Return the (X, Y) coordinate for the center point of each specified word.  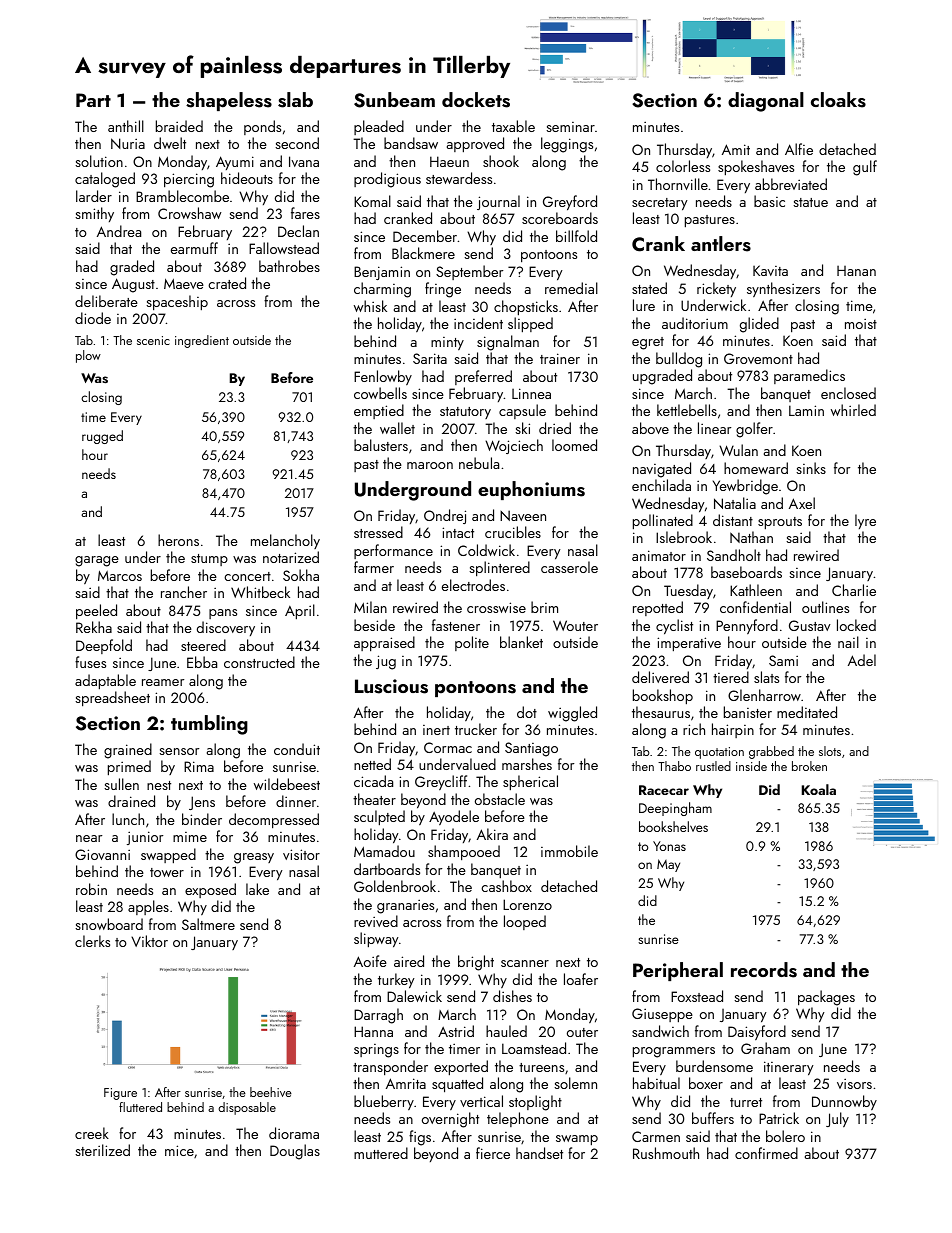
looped (525, 922)
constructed (259, 662)
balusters (381, 445)
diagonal (766, 102)
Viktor (149, 941)
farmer (374, 567)
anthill (126, 126)
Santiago (531, 749)
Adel (862, 660)
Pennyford (747, 626)
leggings (567, 145)
